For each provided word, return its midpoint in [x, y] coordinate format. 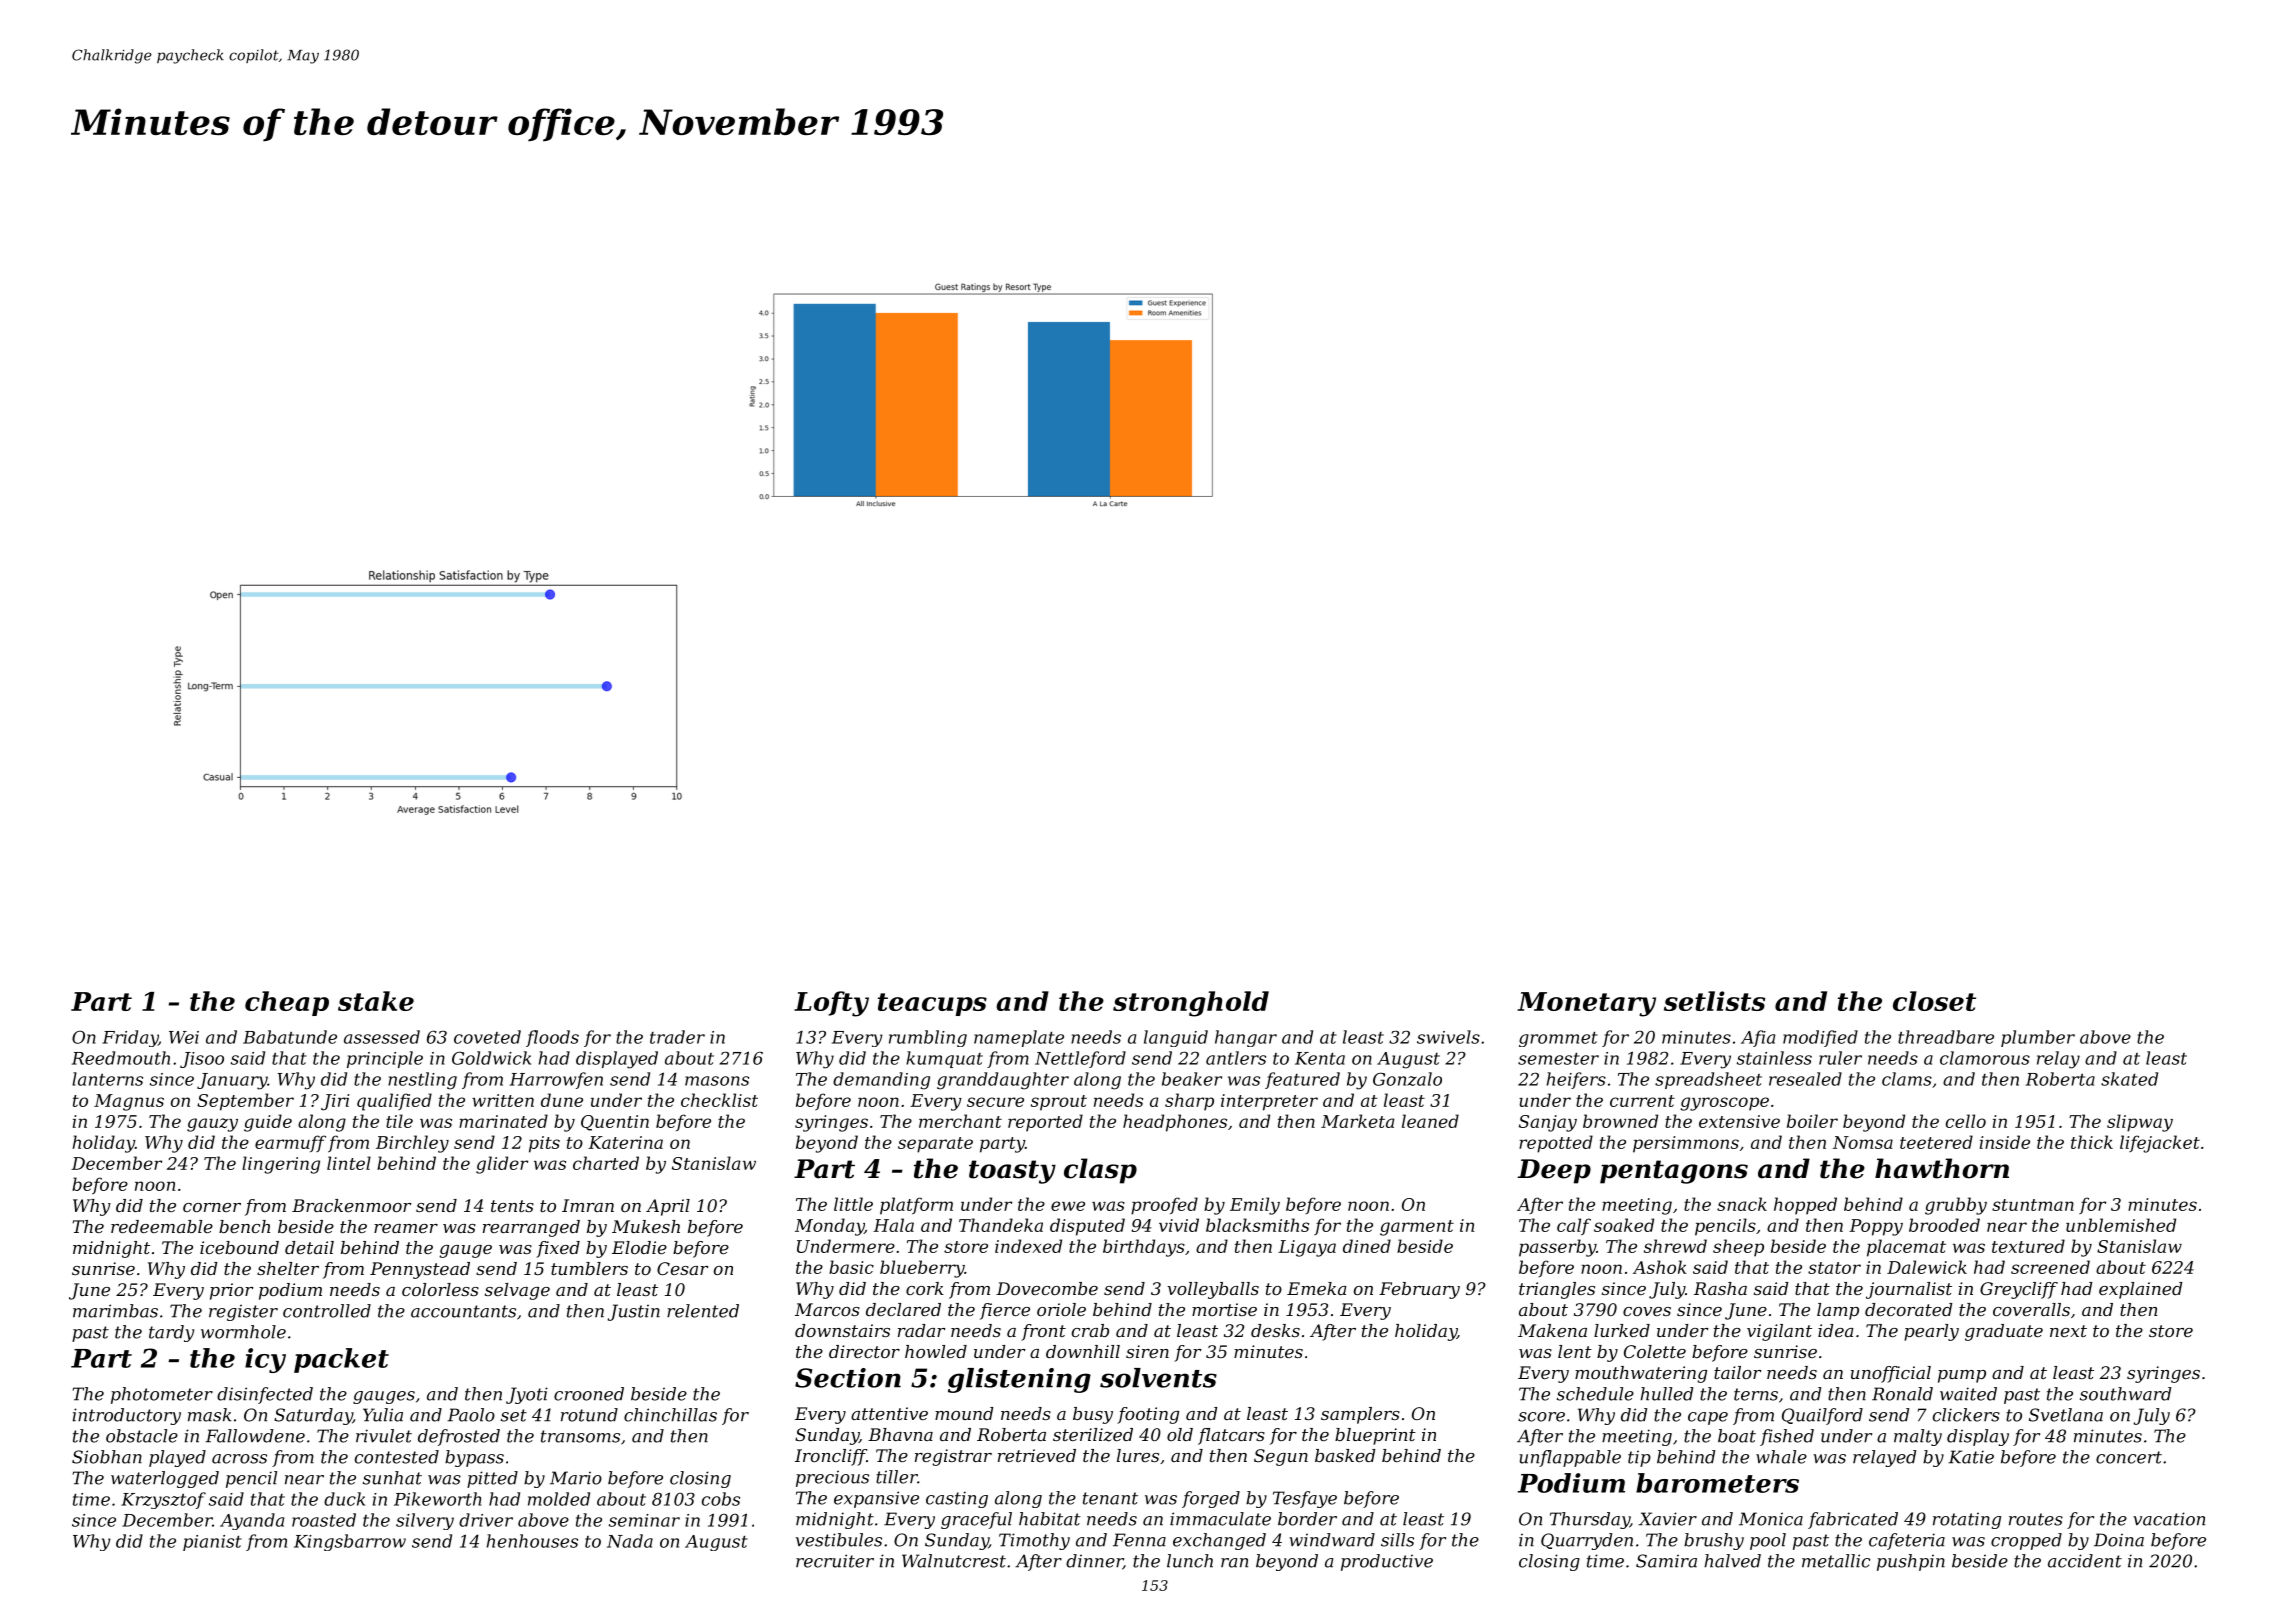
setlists [1714, 1001]
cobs [721, 1499]
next [2068, 1331]
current [1642, 1101]
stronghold [1191, 1004]
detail [309, 1247]
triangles [1557, 1290]
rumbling [928, 1038]
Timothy [1034, 1541]
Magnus [129, 1102]
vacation [2169, 1519]
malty [1918, 1437]
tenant [1110, 1498]
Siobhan [107, 1457]
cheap [287, 1003]
